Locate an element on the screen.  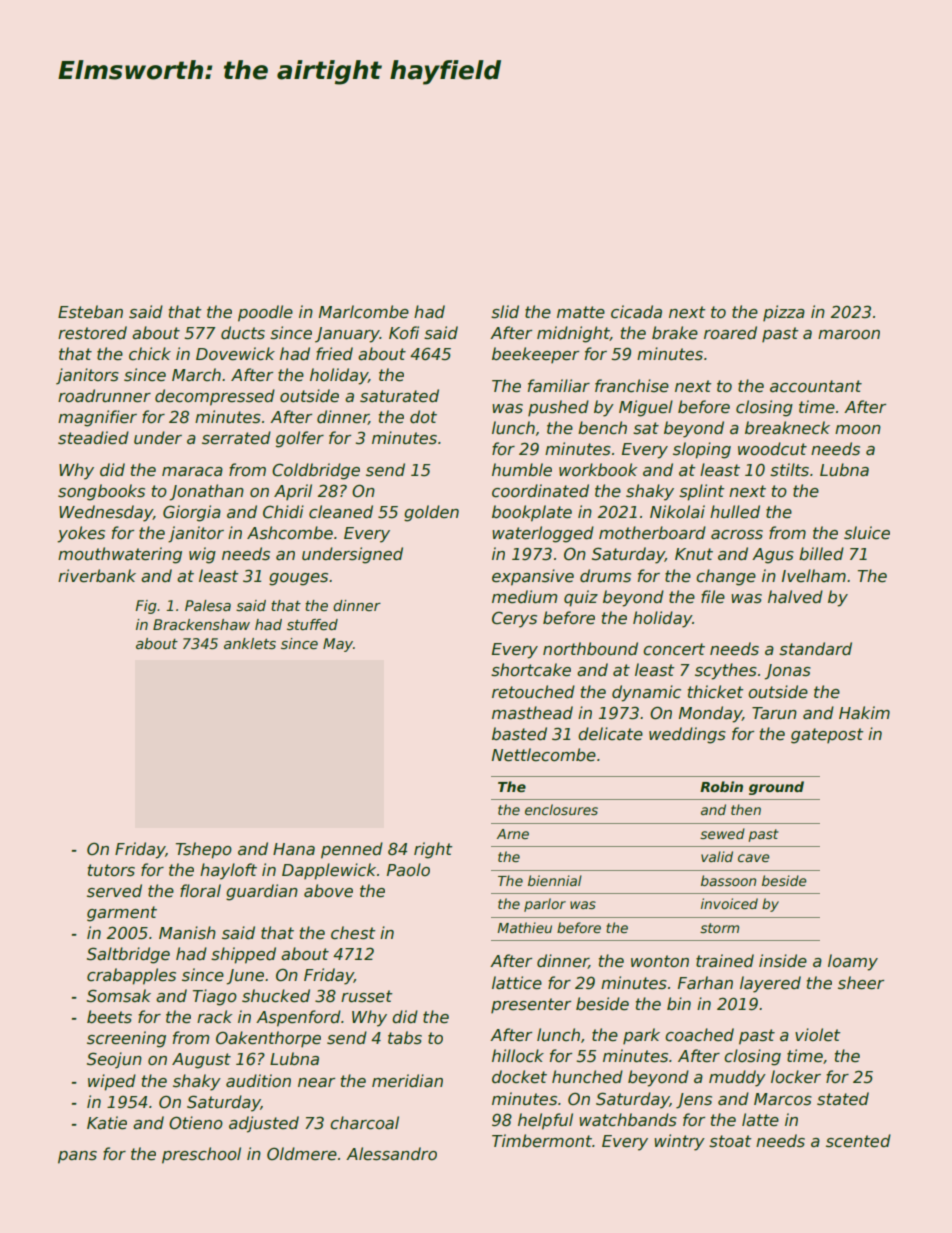
wiped is located at coordinates (112, 1082).
